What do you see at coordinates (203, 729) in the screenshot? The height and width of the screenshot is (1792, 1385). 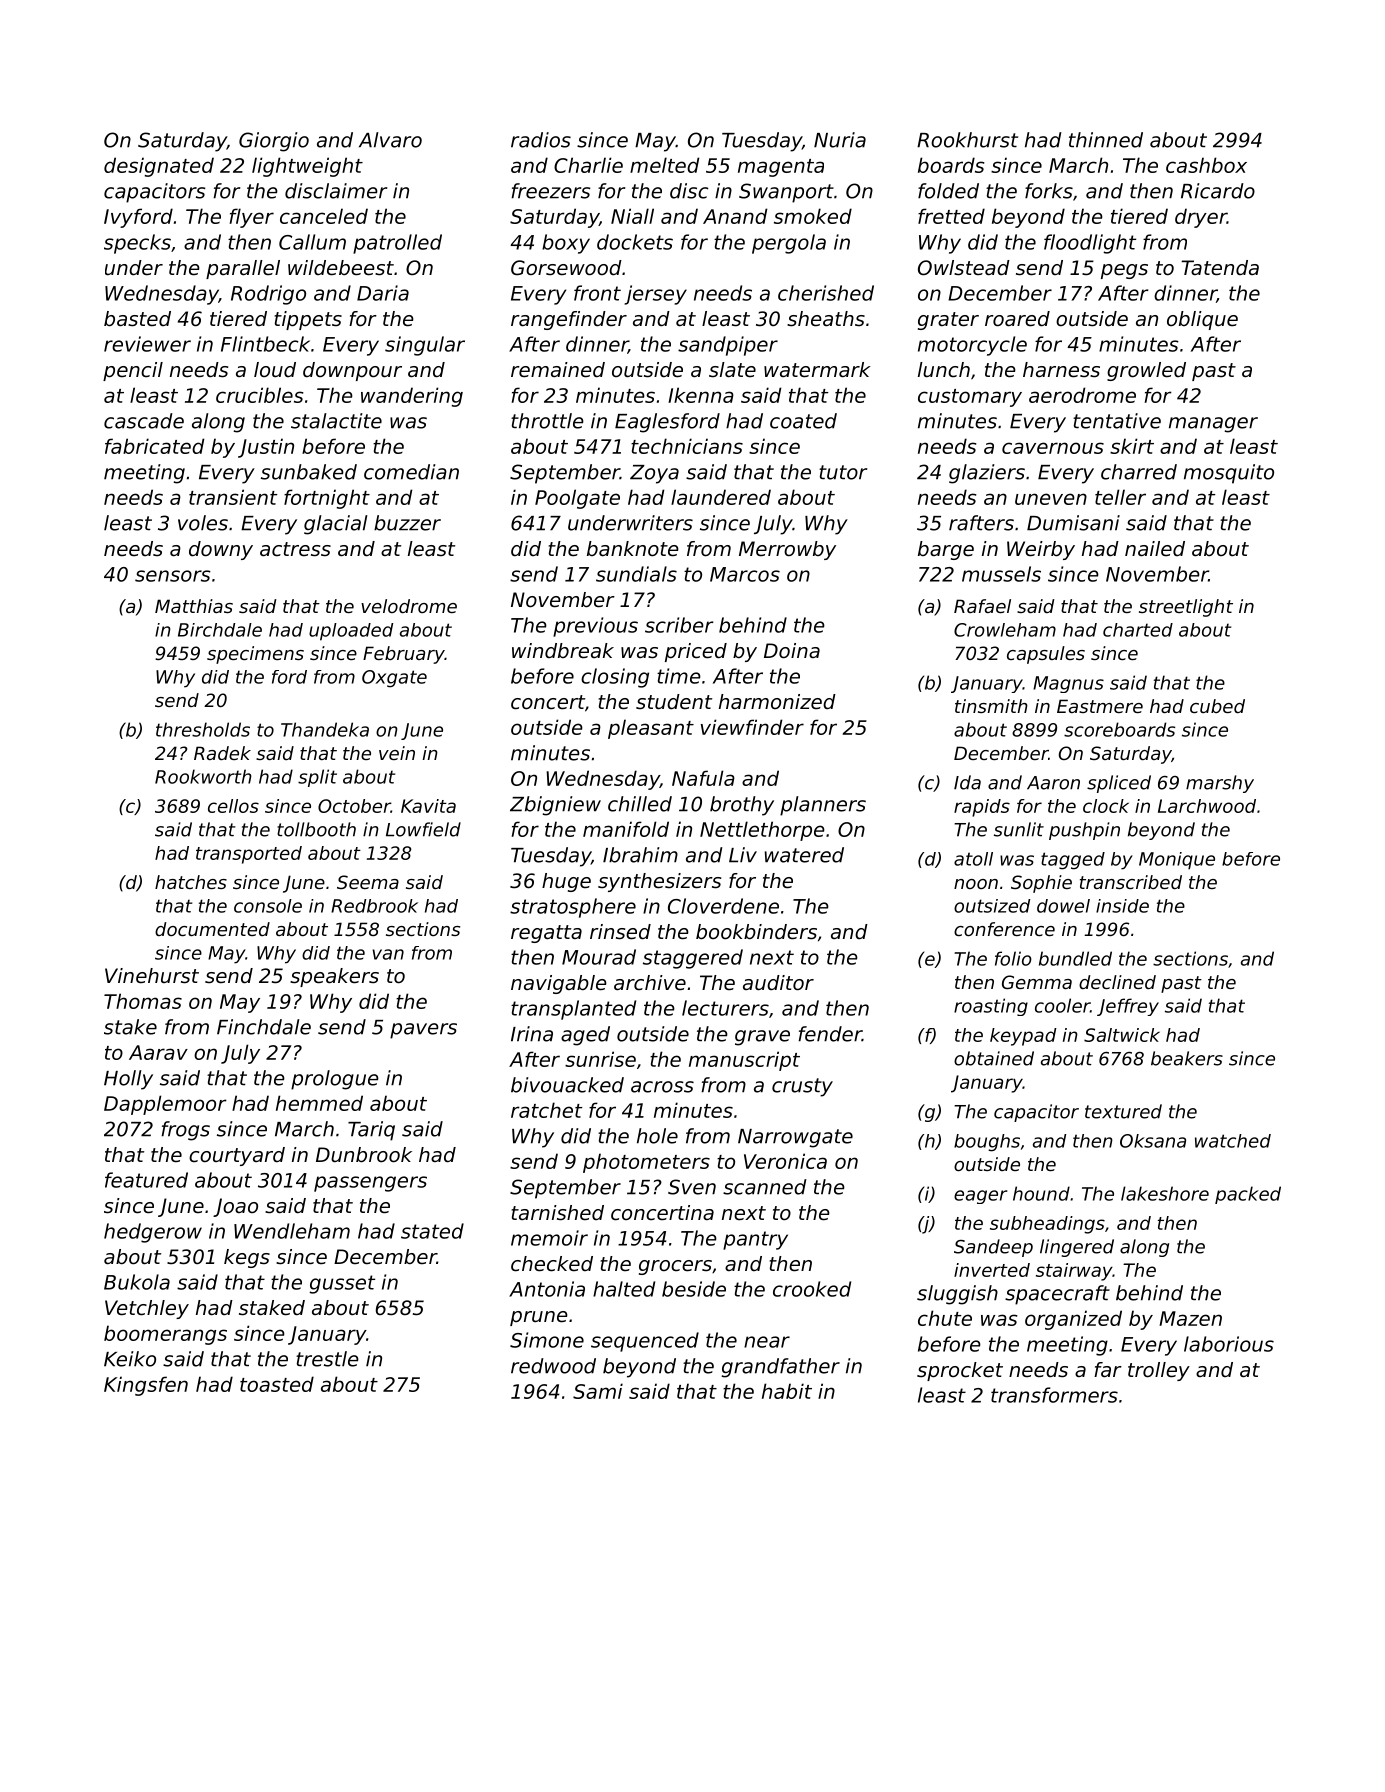 I see `thresholds` at bounding box center [203, 729].
